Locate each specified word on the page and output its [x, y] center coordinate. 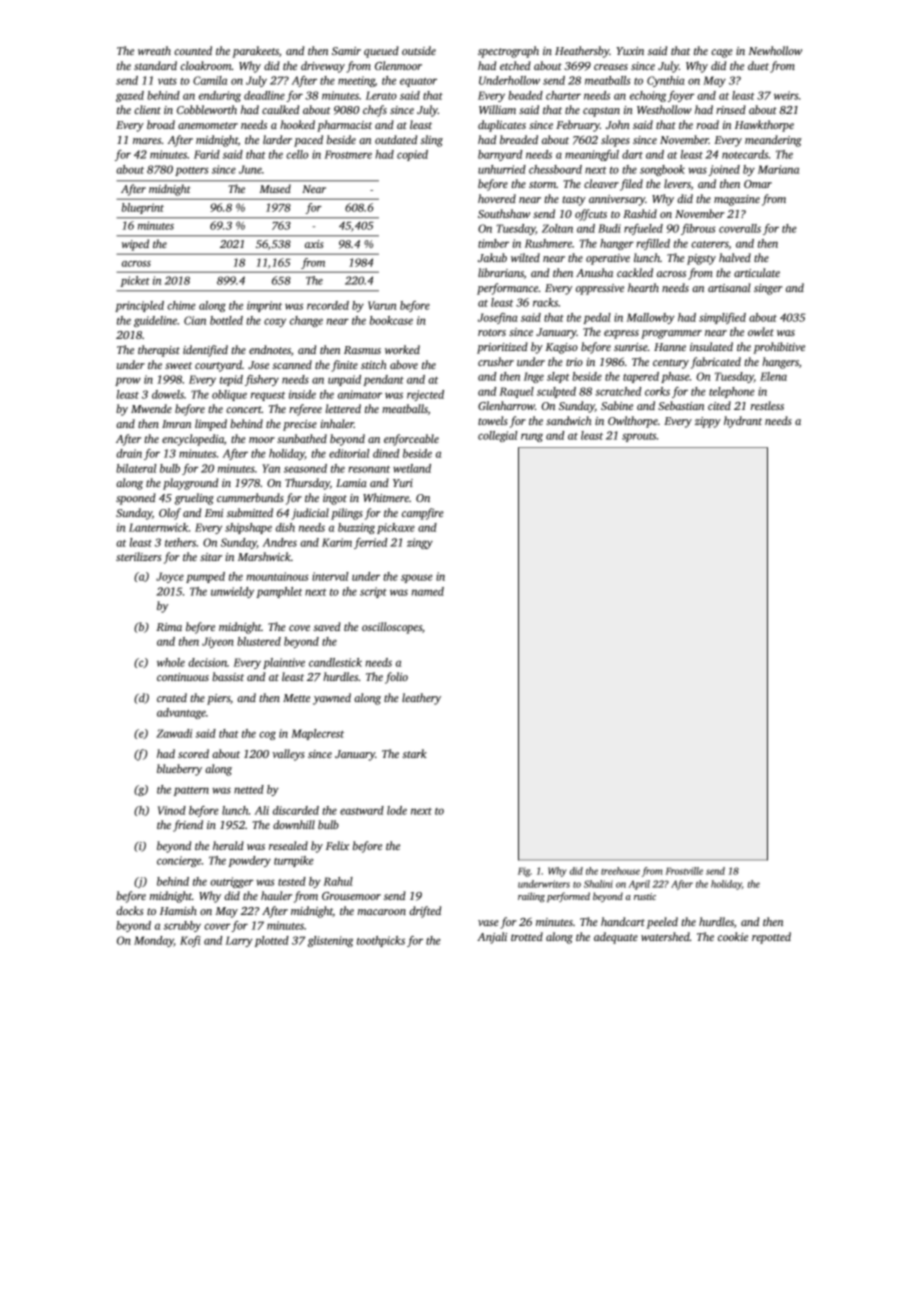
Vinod [172, 810]
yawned [332, 699]
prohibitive [779, 348]
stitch [374, 364]
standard [155, 65]
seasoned [305, 468]
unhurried [502, 169]
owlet [761, 331]
